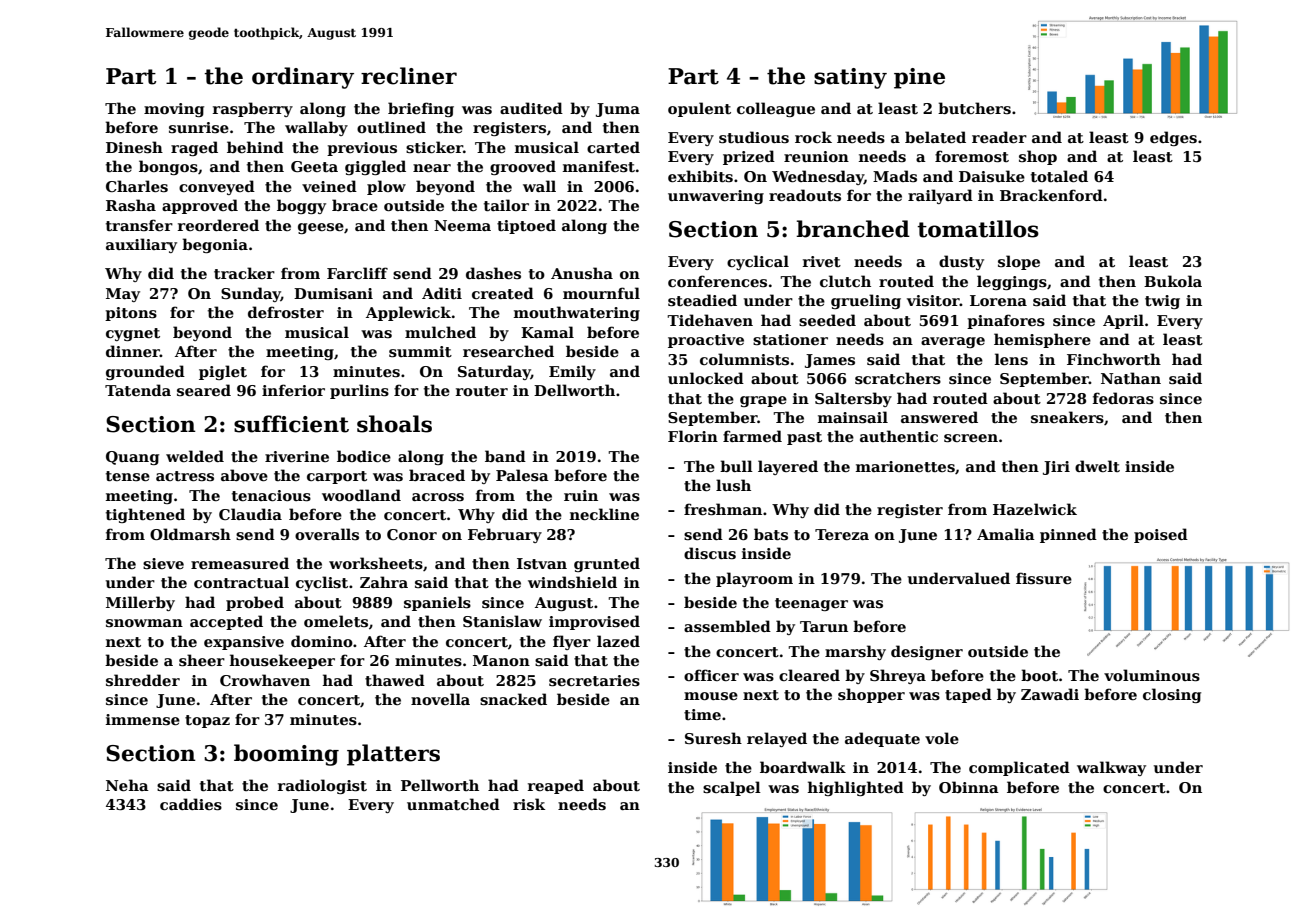 The width and height of the screenshot is (1308, 924). Describe the element at coordinates (505, 456) in the screenshot. I see `band` at that location.
